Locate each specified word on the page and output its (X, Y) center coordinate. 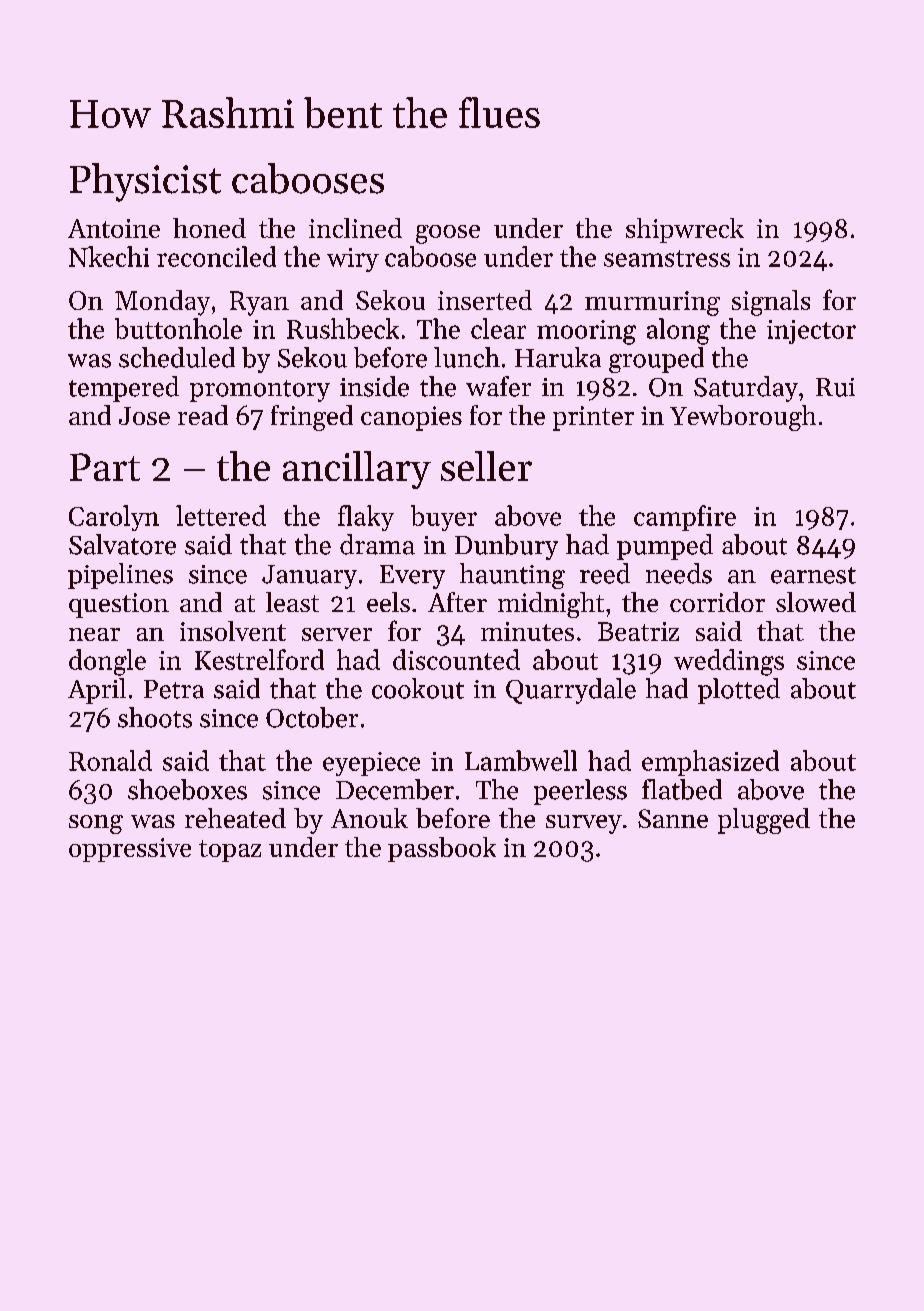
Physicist (145, 182)
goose (448, 234)
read (203, 415)
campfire (685, 518)
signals (771, 303)
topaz (230, 851)
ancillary (357, 470)
